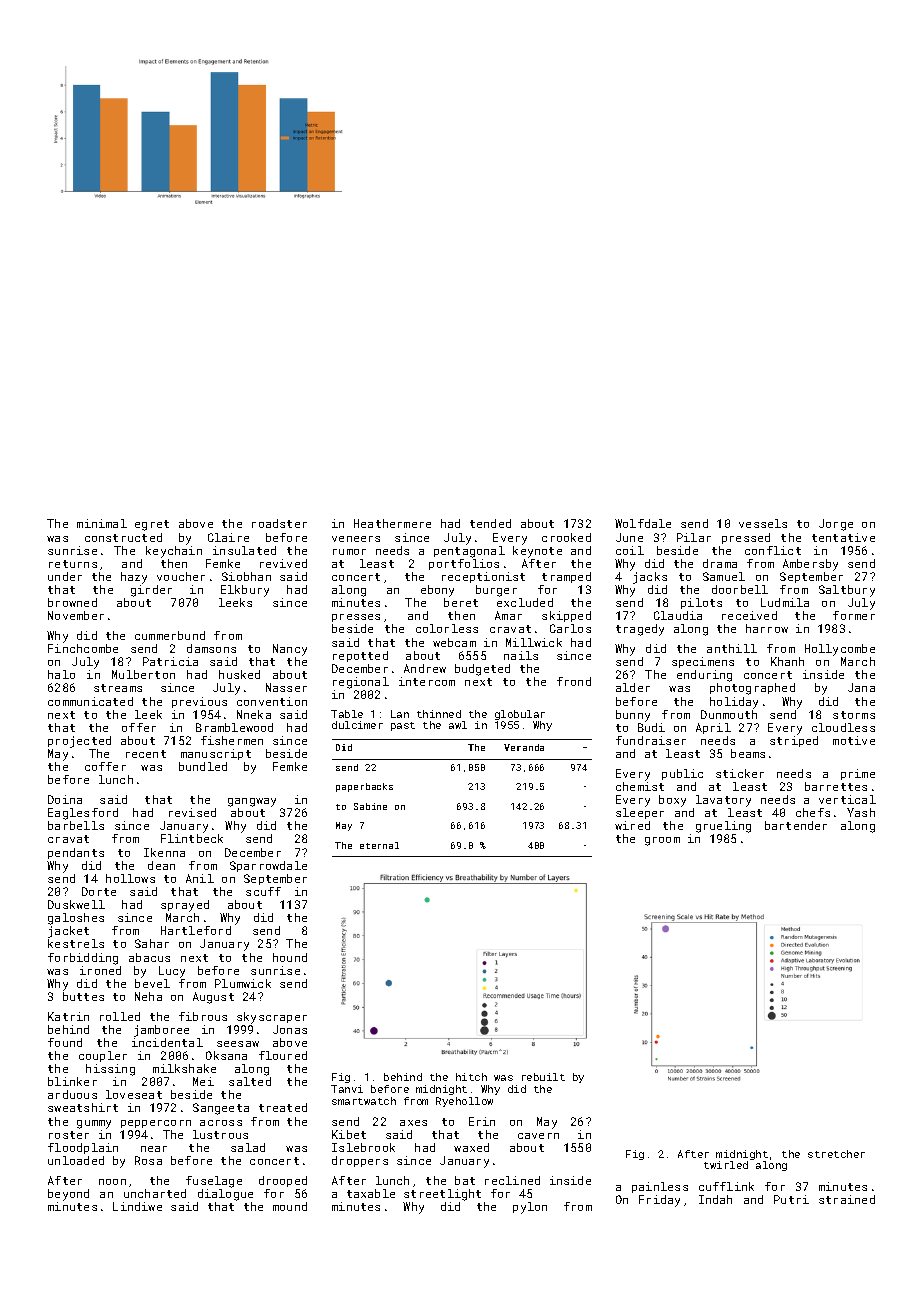 The width and height of the screenshot is (924, 1308). I want to click on minimal, so click(102, 523).
